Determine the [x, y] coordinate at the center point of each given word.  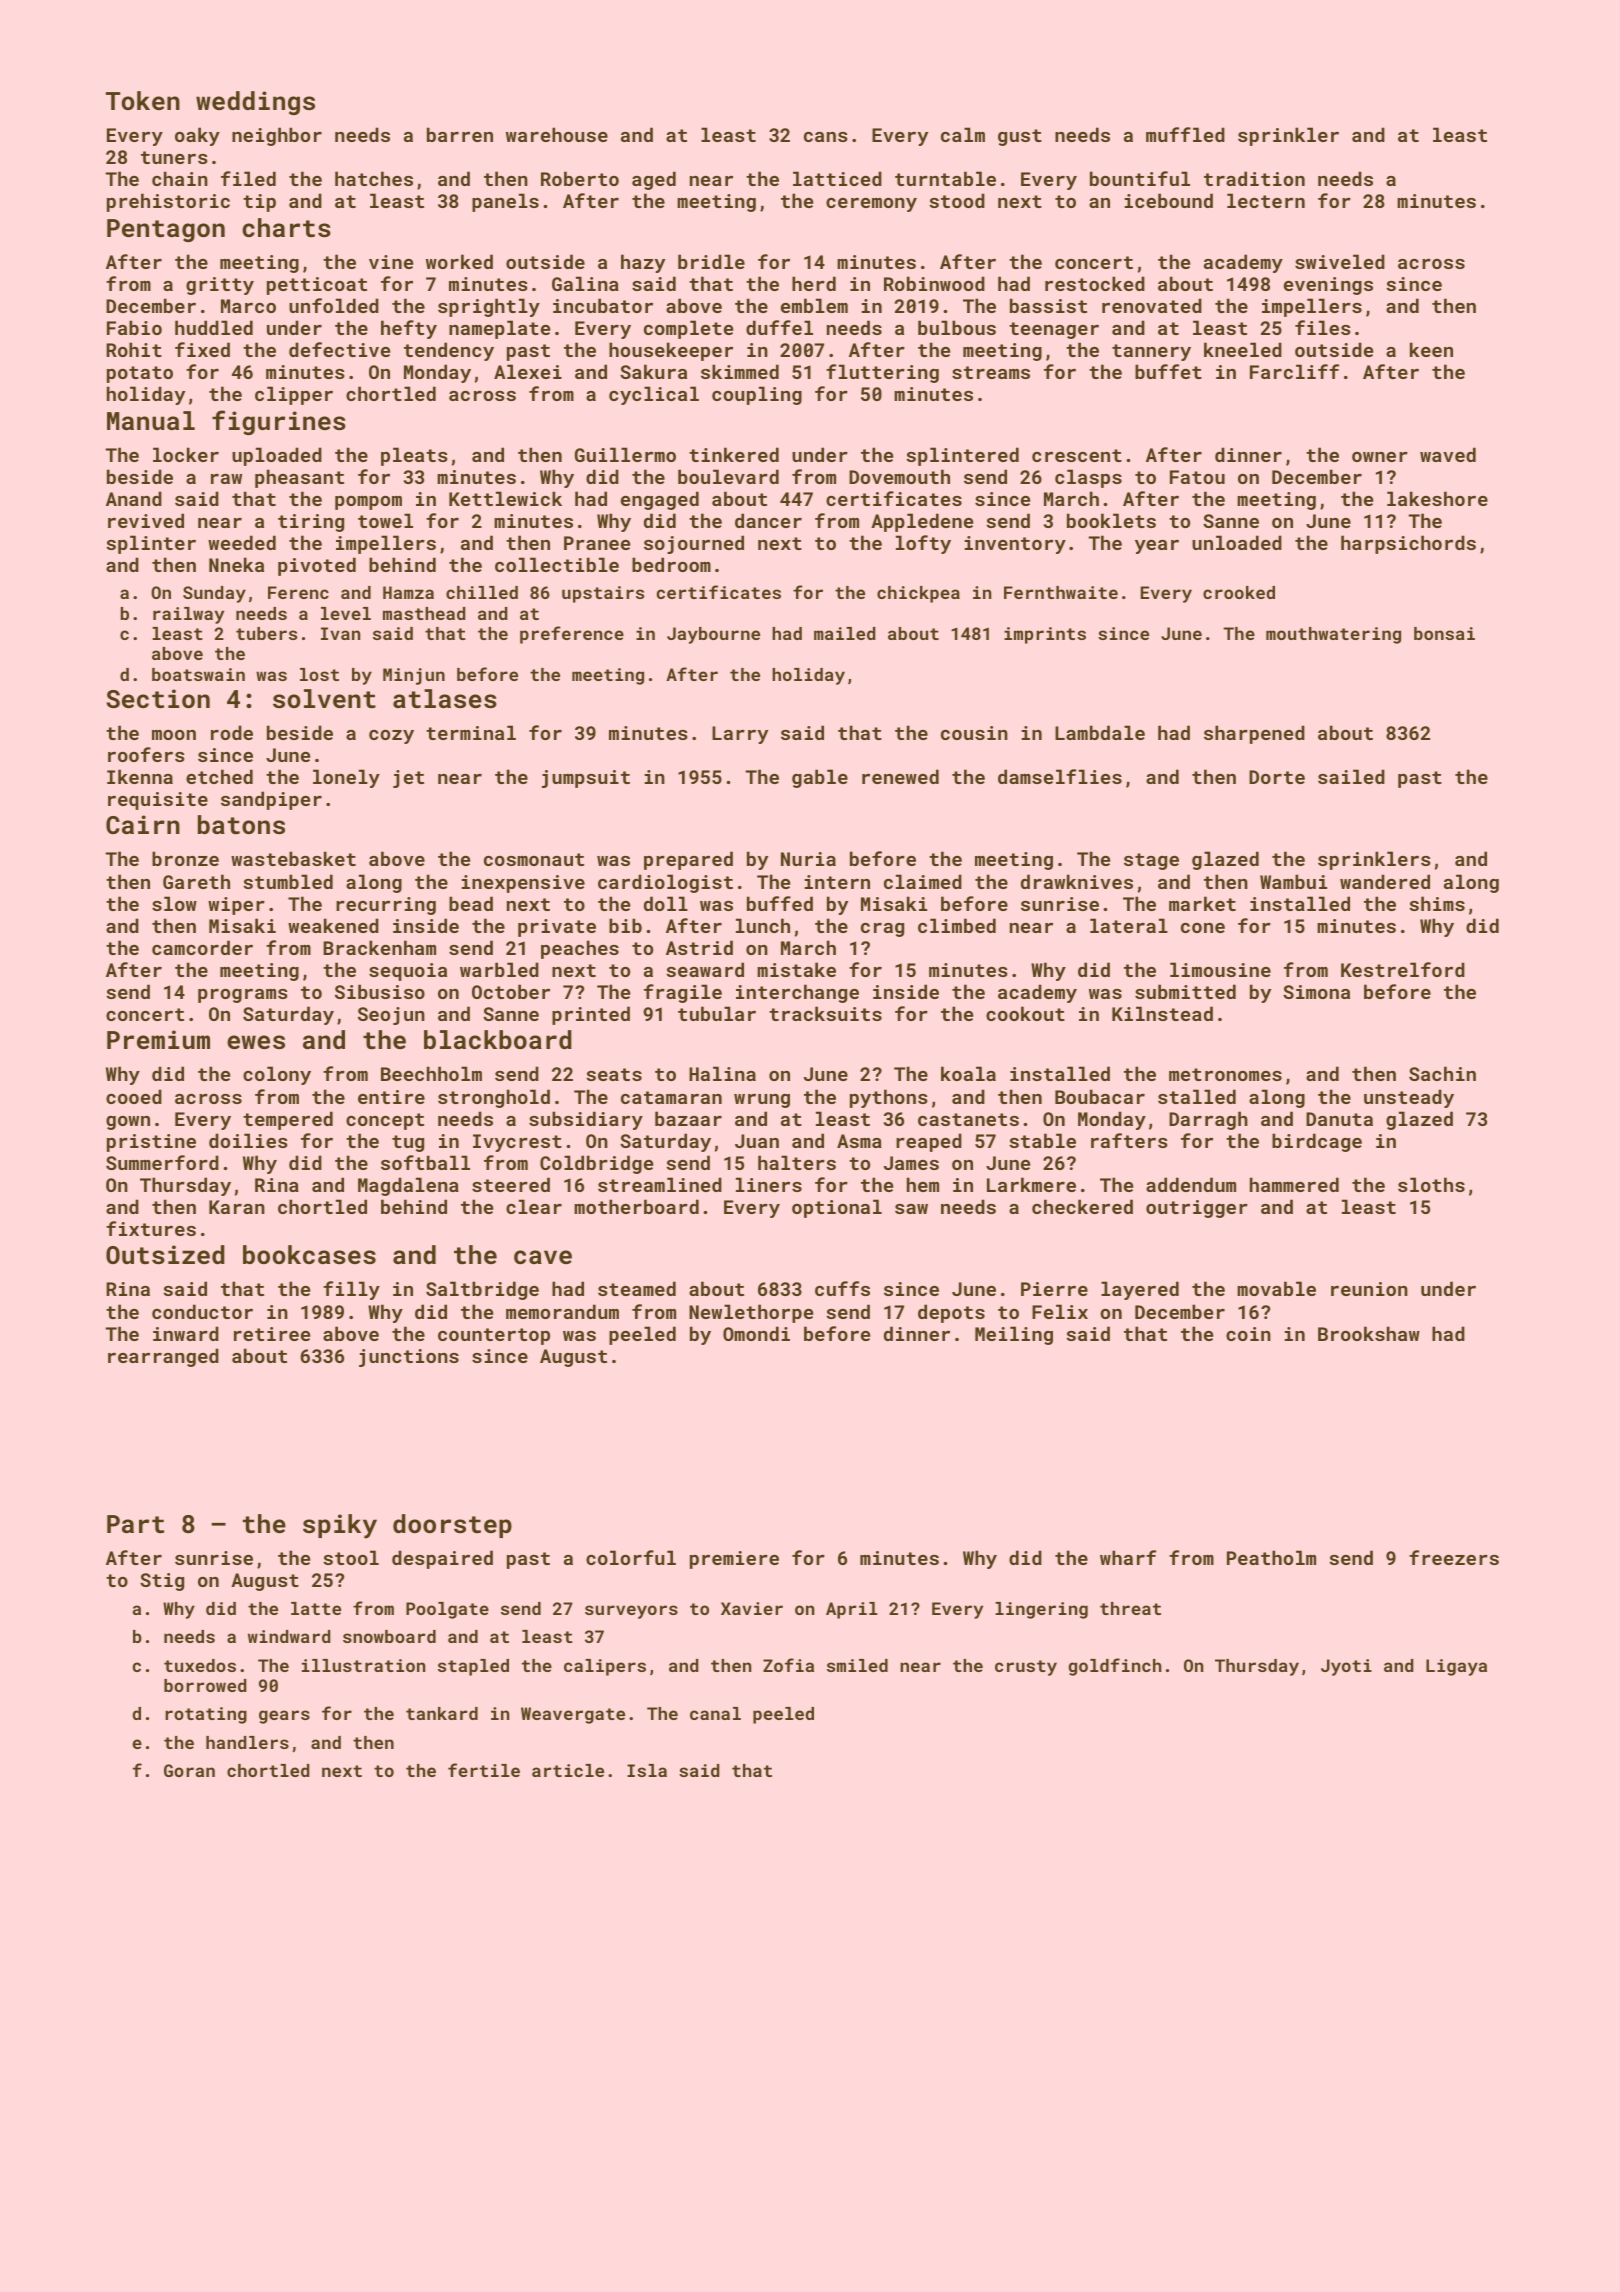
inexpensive [523, 884]
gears [284, 1717]
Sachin [1442, 1073]
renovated [1152, 305]
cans [826, 137]
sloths [1431, 1184]
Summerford [162, 1162]
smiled [857, 1665]
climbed [957, 925]
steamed [637, 1288]
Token [143, 100]
